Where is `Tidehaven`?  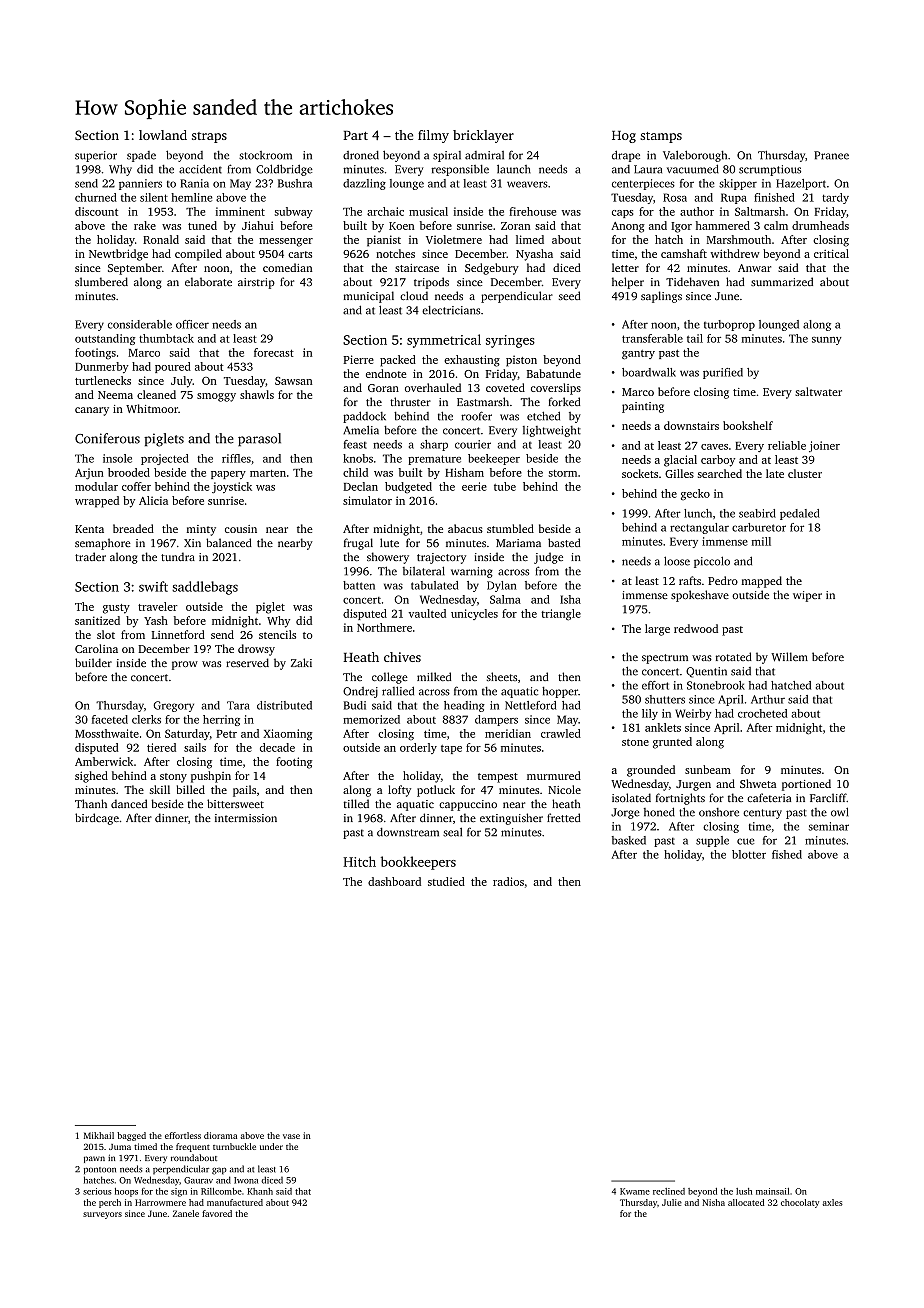 Tidehaven is located at coordinates (692, 281).
